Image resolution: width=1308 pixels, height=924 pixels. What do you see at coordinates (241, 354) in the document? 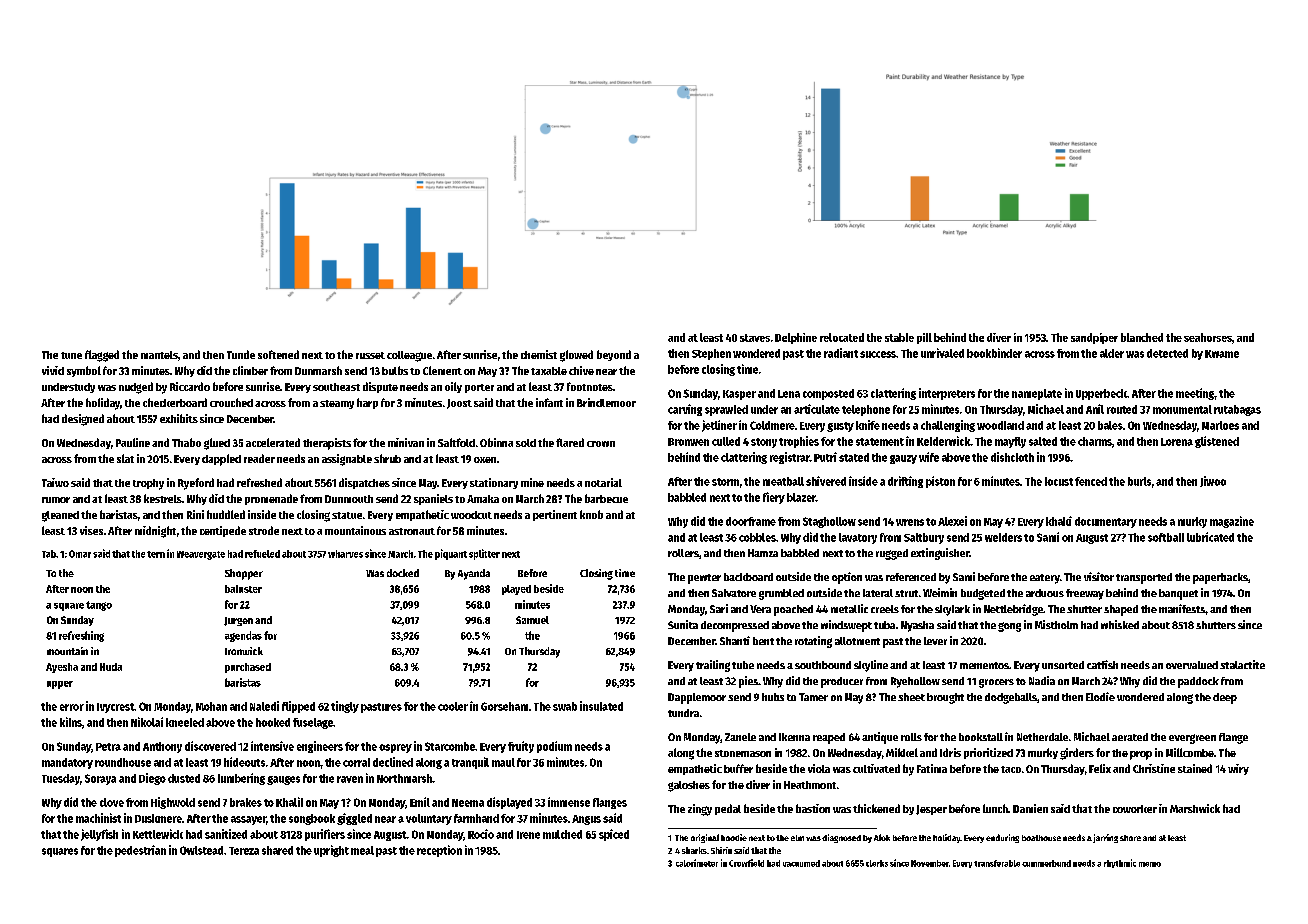
I see `Tunde` at bounding box center [241, 354].
